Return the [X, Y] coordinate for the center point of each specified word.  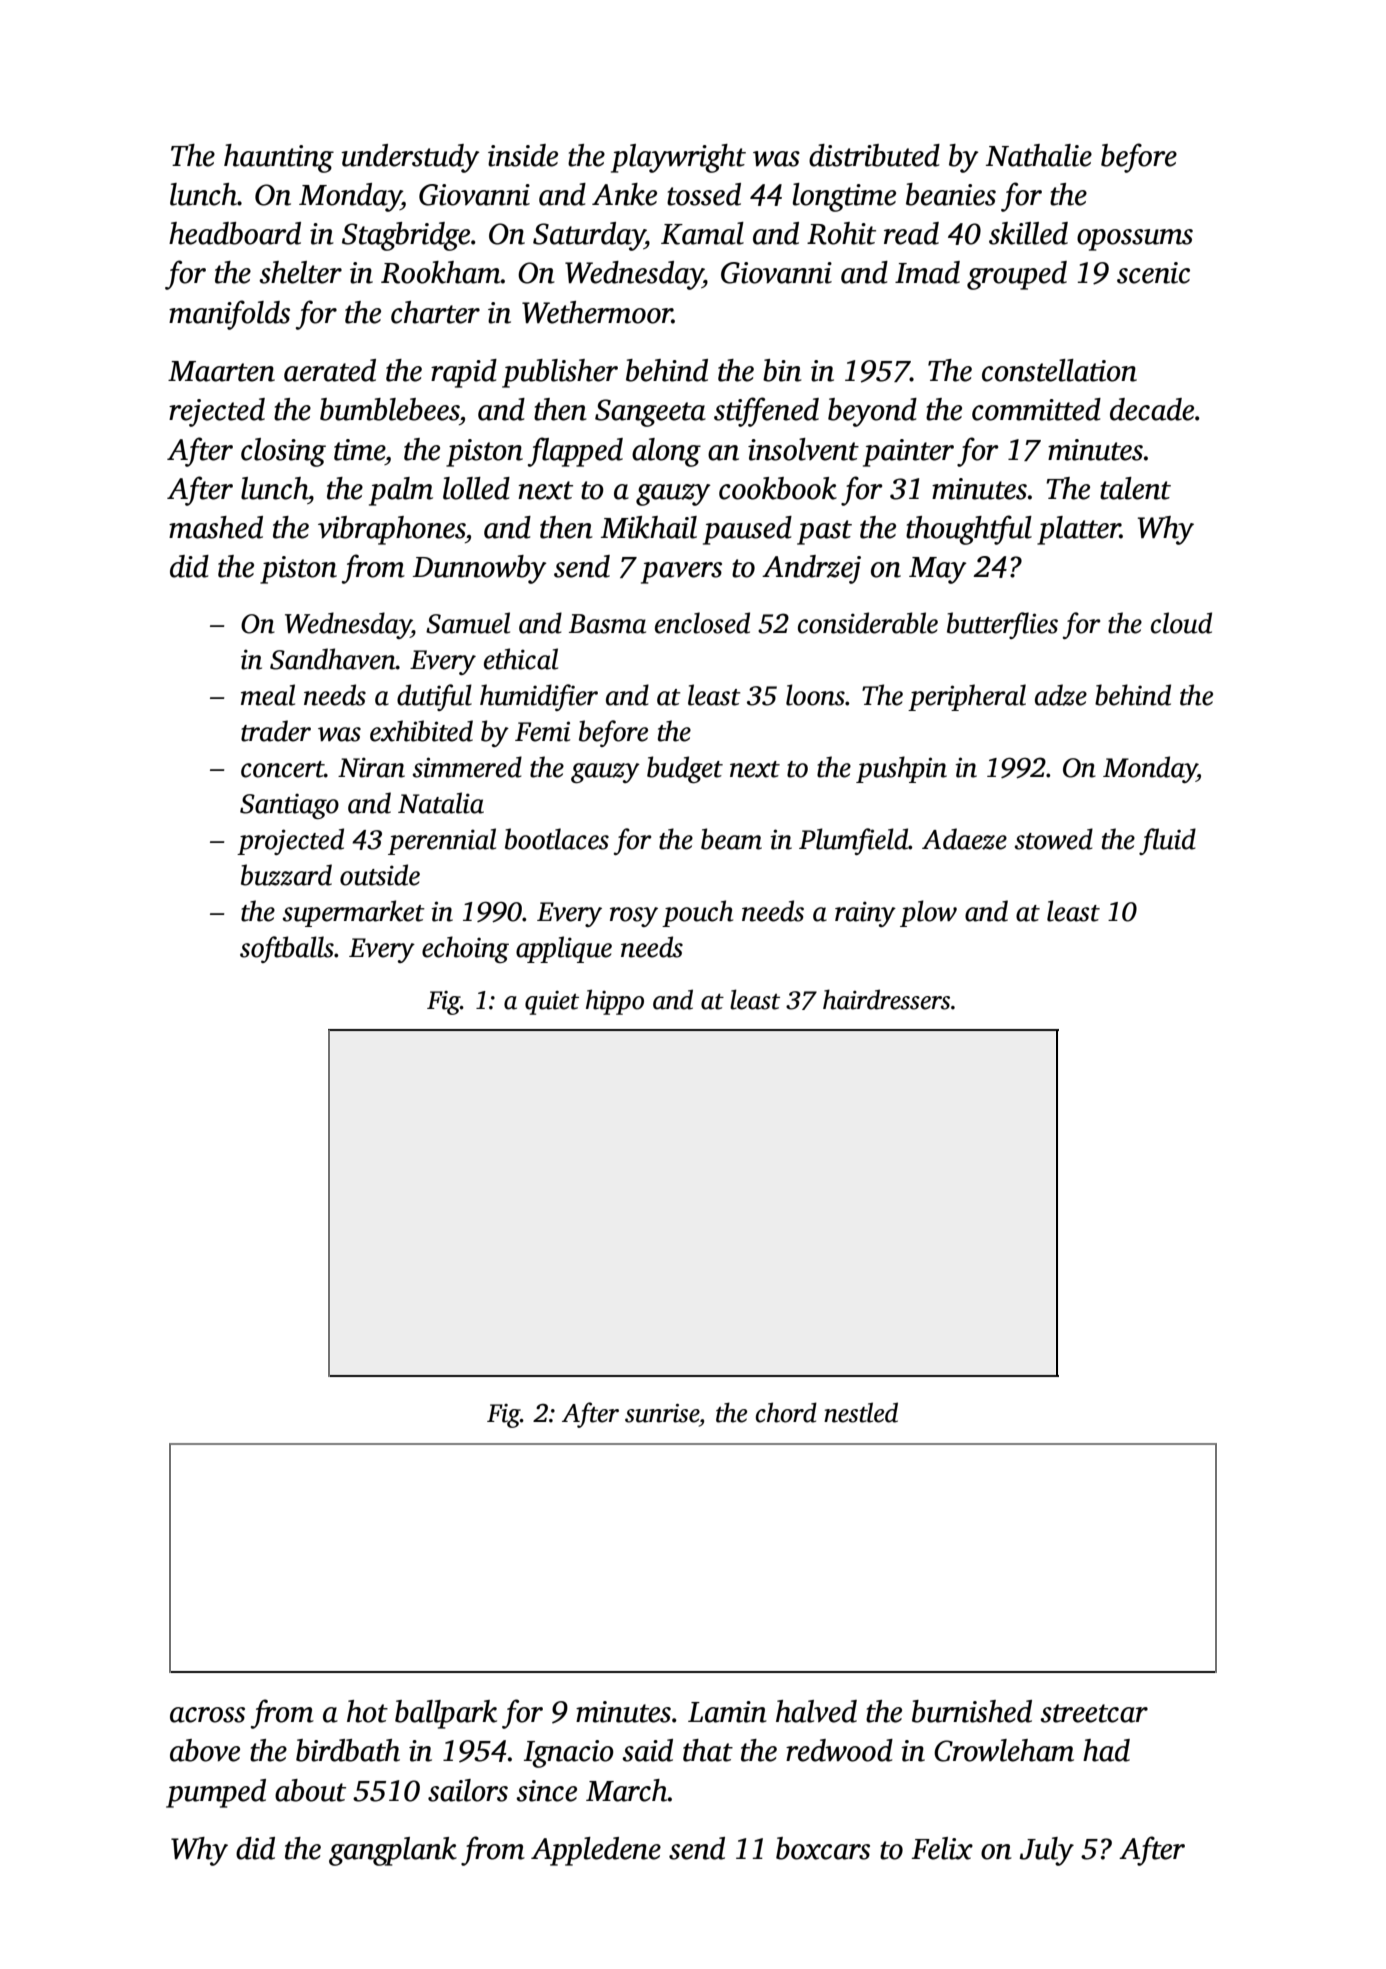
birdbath [348, 1750]
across [207, 1715]
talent [1135, 488]
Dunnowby [480, 569]
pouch [697, 913]
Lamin [727, 1712]
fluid [1167, 841]
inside [523, 155]
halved [816, 1711]
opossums [1135, 240]
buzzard [286, 875]
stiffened [766, 412]
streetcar [1094, 1713]
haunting [279, 158]
